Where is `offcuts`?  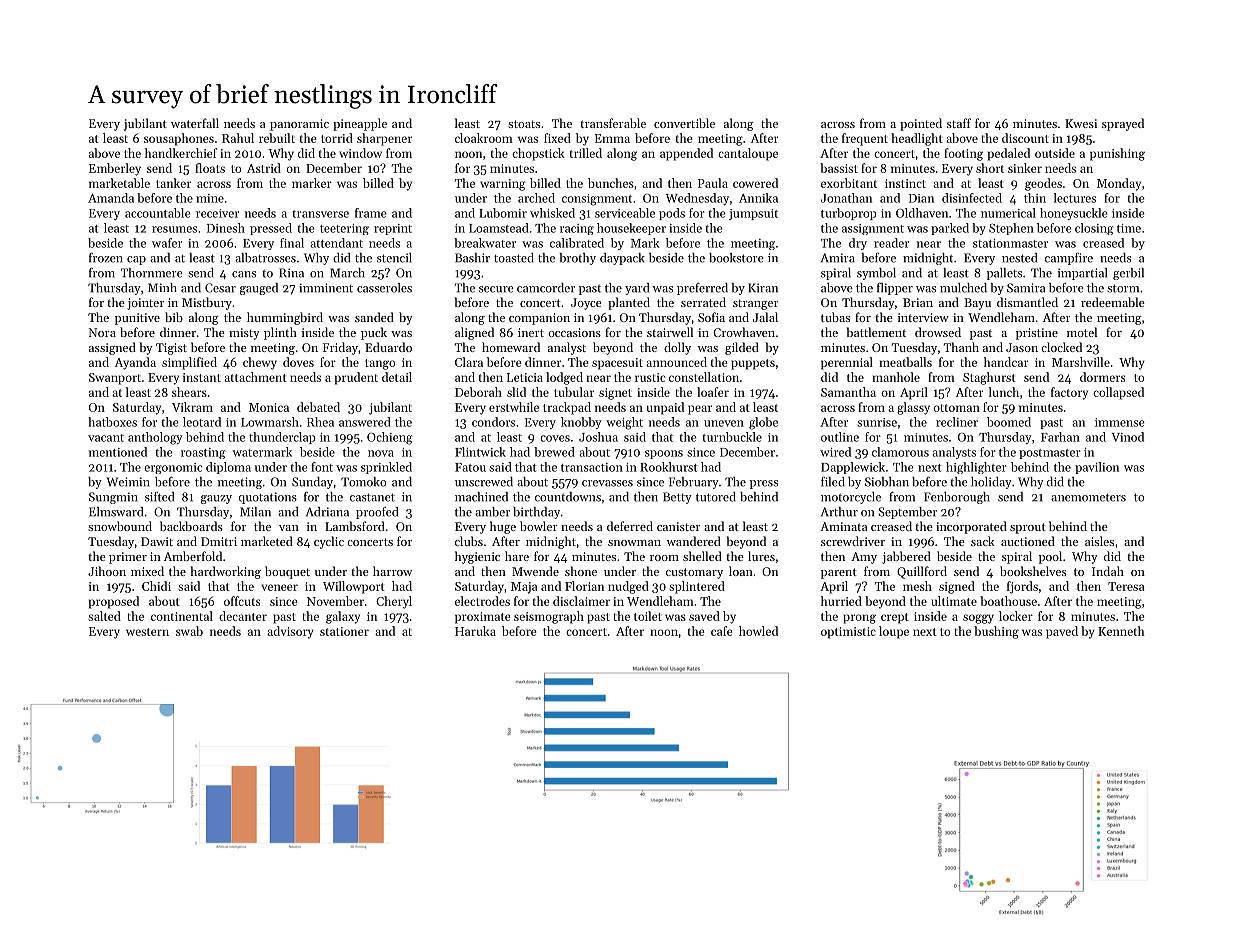
offcuts is located at coordinates (242, 601).
